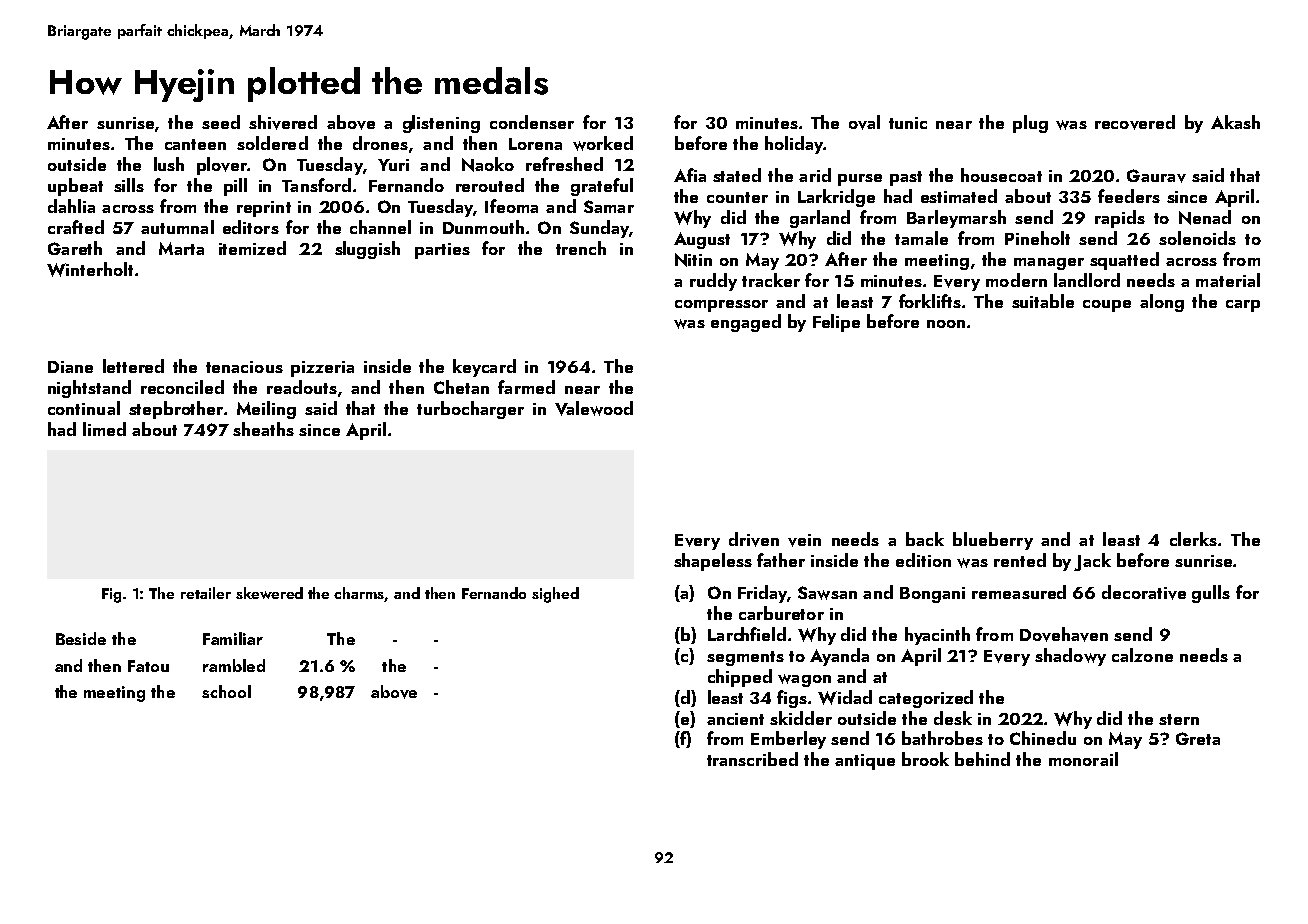 This document has width=1308, height=924. I want to click on clerks, so click(1193, 539).
